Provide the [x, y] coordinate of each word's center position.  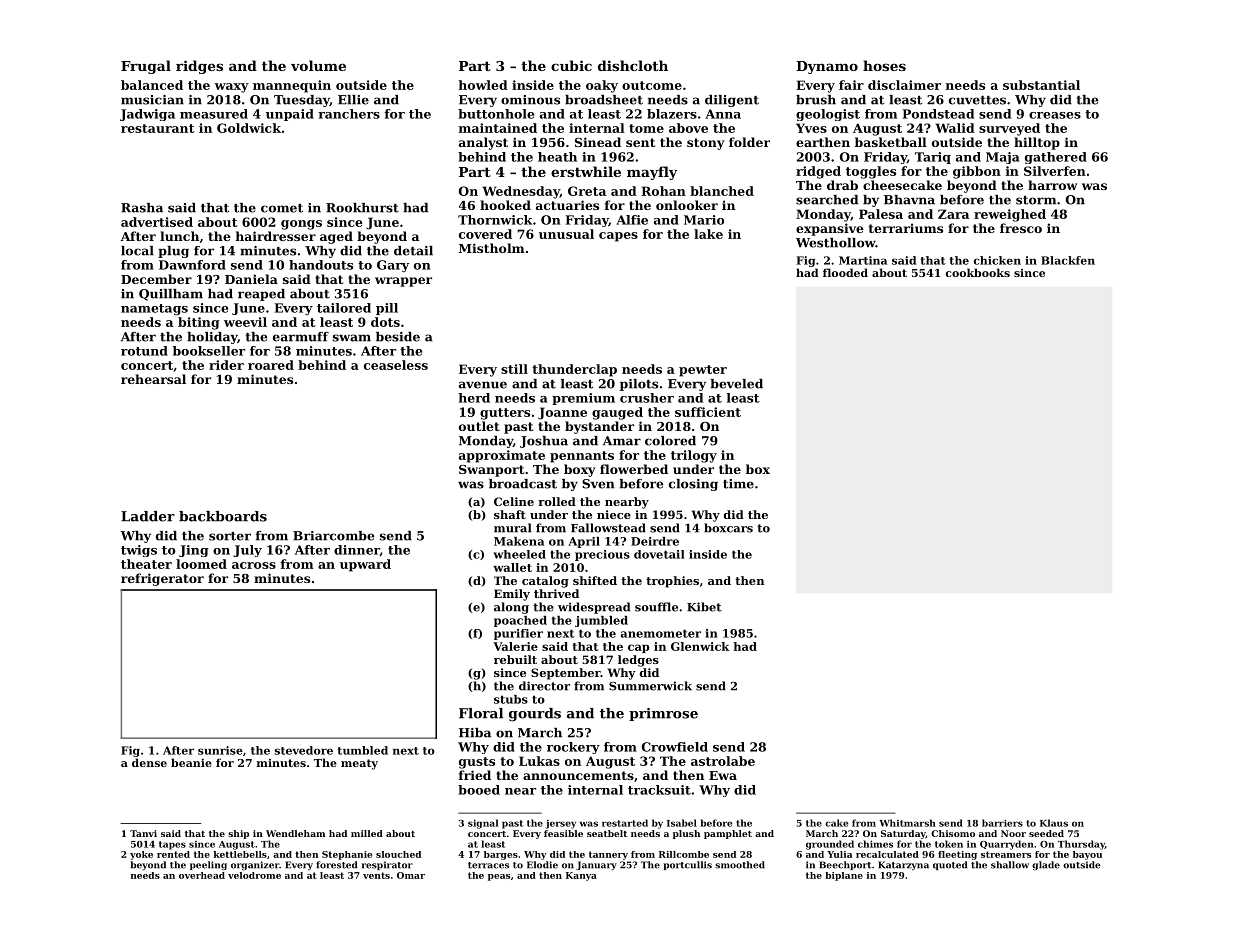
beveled [737, 384]
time [738, 484]
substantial [1041, 85]
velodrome [254, 875]
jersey [560, 824]
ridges [199, 67]
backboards [223, 516]
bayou [1087, 855]
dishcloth [633, 65]
